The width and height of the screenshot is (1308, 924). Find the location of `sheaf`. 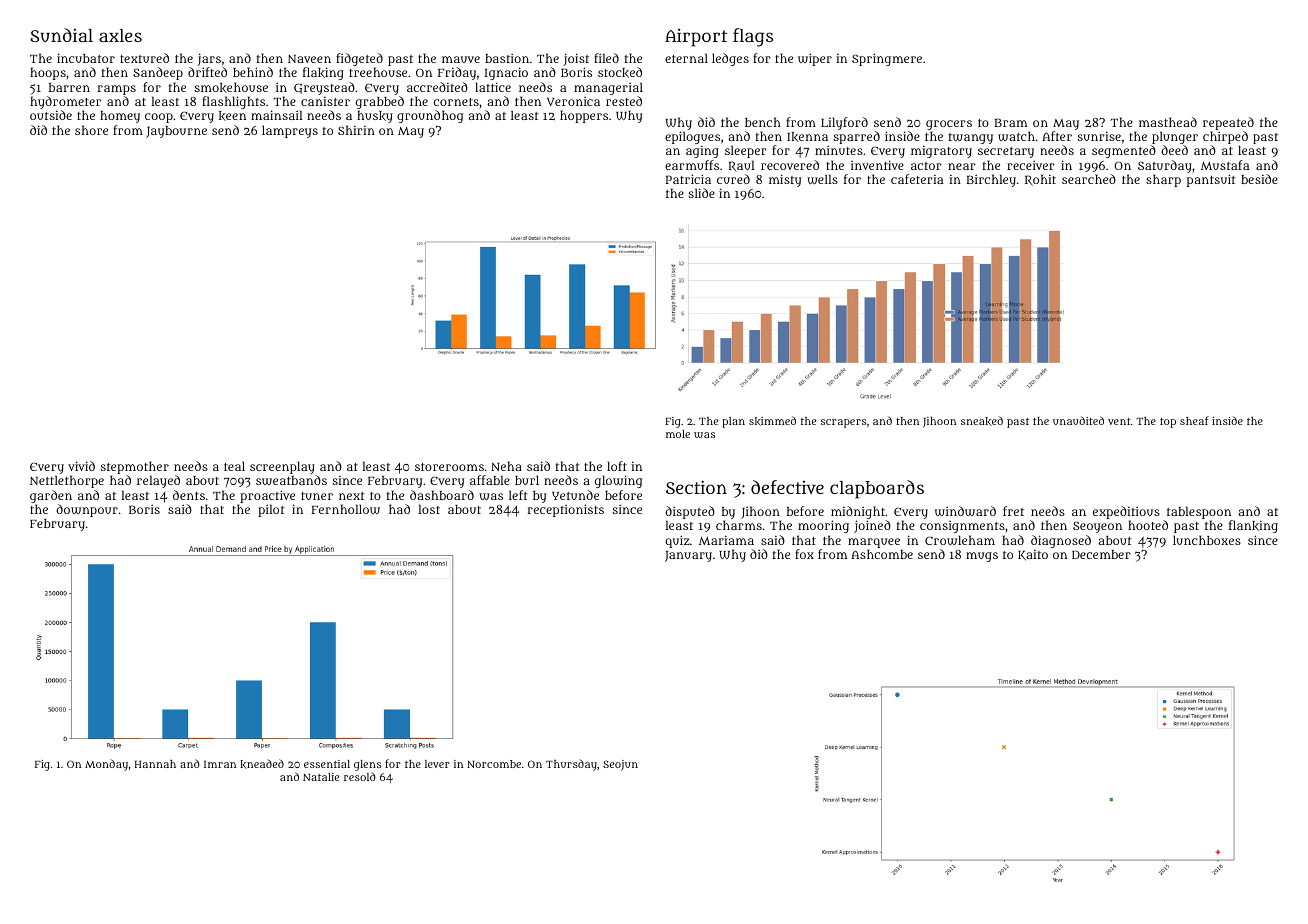

sheaf is located at coordinates (1194, 420).
